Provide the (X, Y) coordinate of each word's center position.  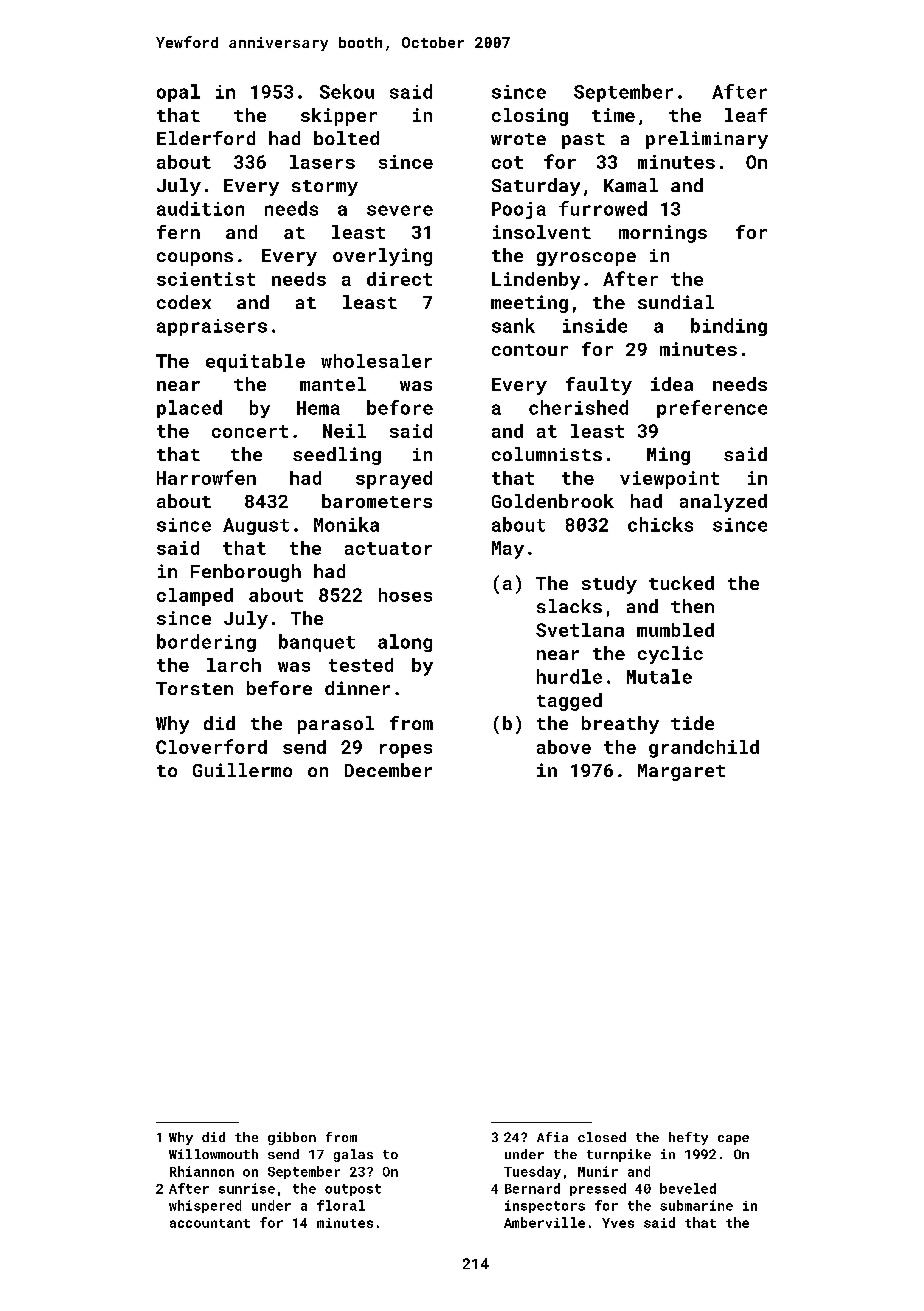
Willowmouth (213, 1154)
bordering (206, 643)
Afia (552, 1137)
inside (595, 325)
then (692, 606)
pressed (598, 1189)
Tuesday (532, 1172)
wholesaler (376, 361)
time (613, 115)
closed (602, 1137)
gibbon (292, 1138)
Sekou (347, 91)
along (405, 643)
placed (189, 409)
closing (530, 117)
